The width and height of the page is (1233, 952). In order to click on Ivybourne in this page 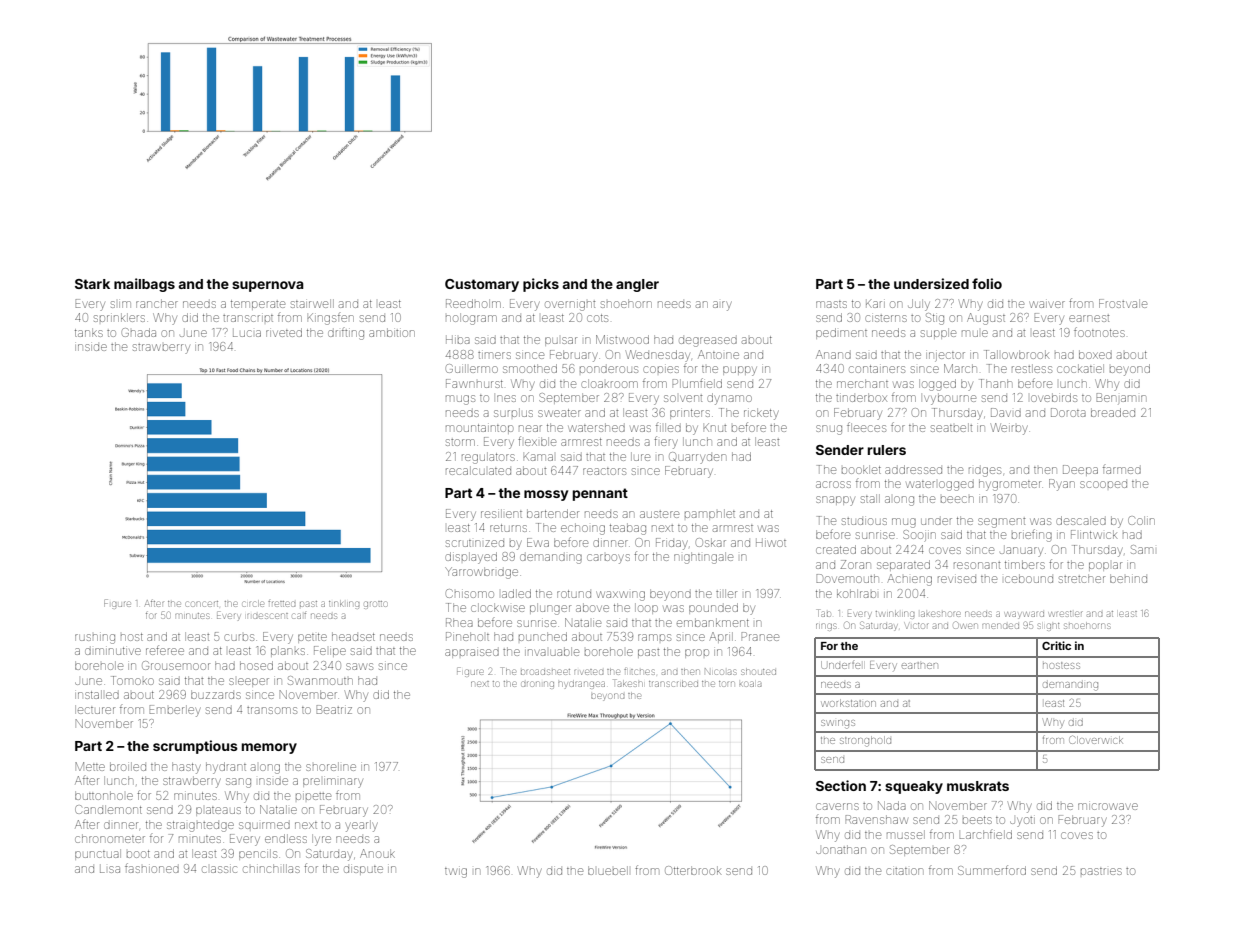, I will do `click(950, 399)`.
